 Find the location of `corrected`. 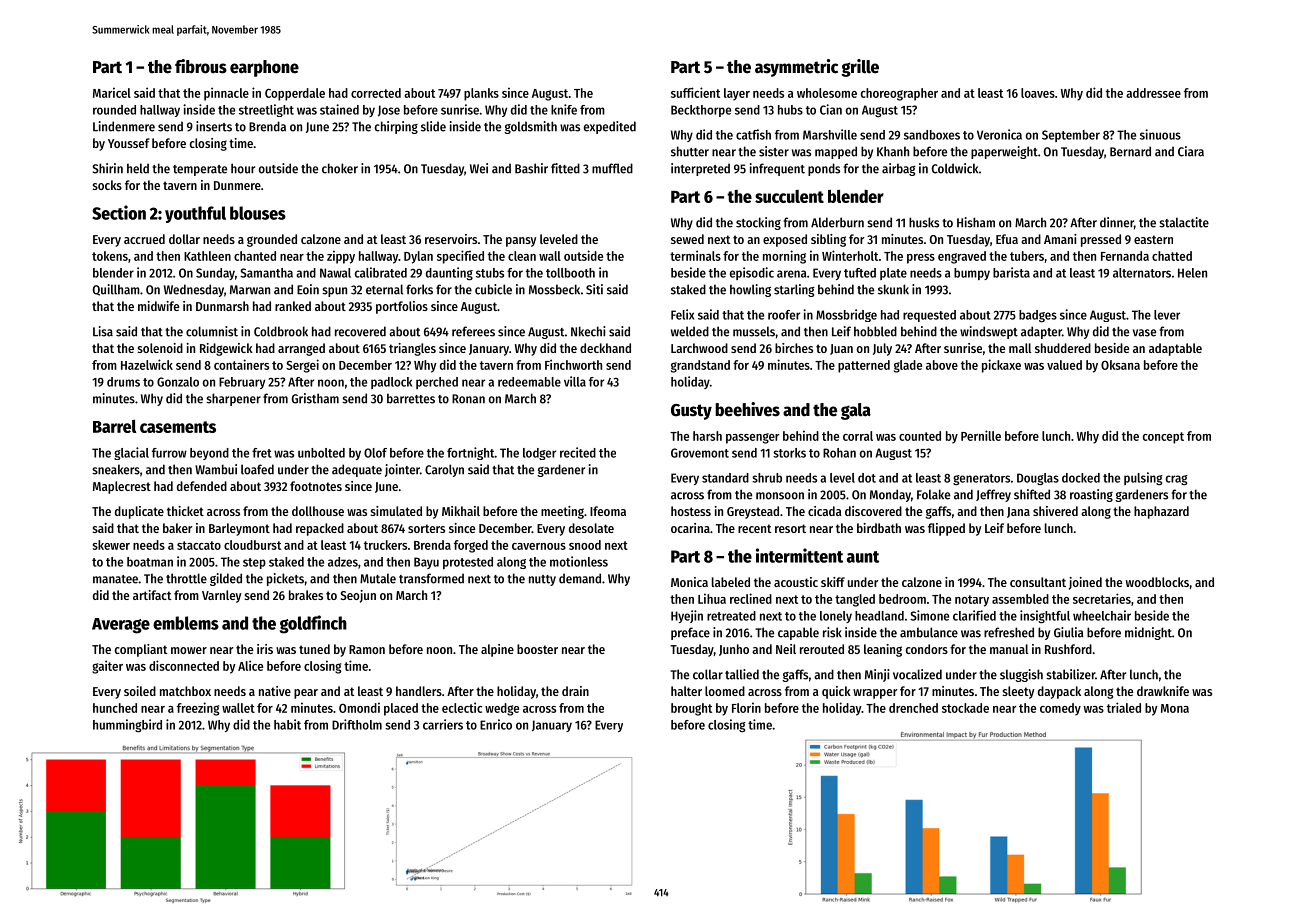

corrected is located at coordinates (376, 93).
